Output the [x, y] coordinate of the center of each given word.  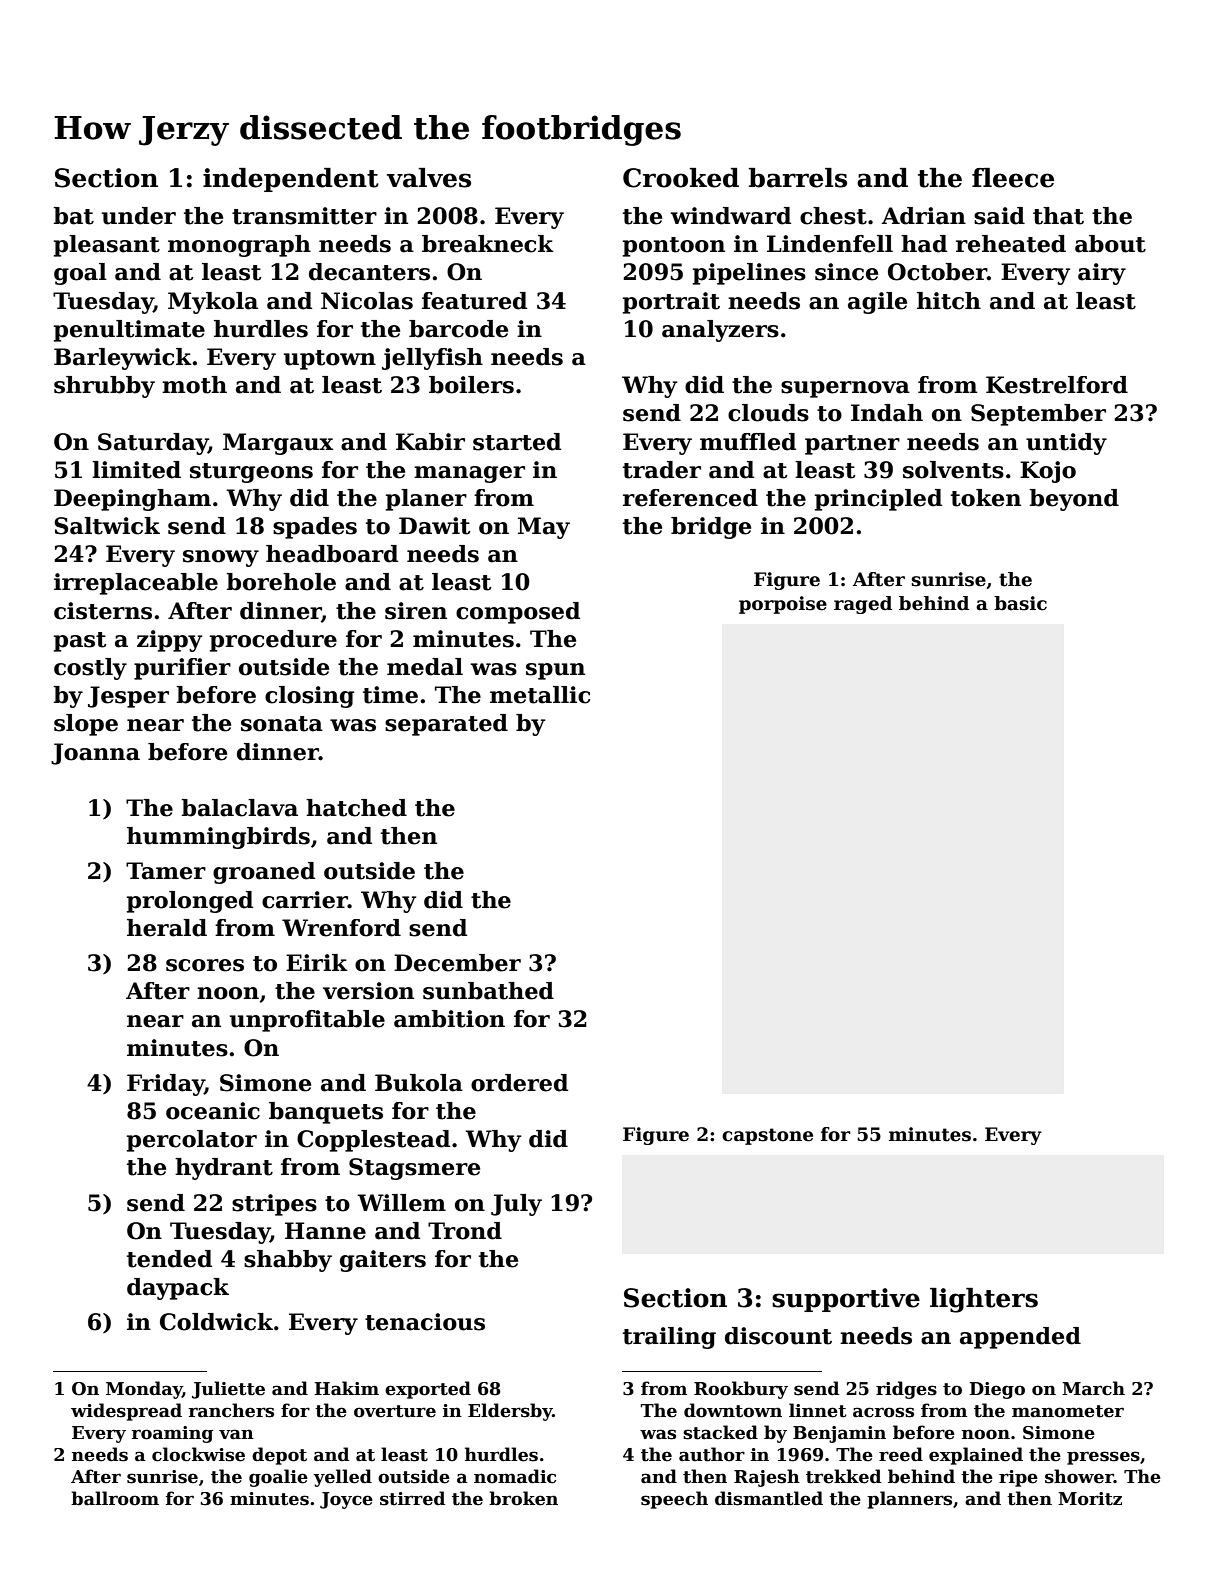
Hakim [346, 1388]
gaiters [383, 1261]
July [516, 1205]
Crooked [681, 178]
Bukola [419, 1083]
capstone [767, 1136]
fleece [1013, 178]
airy [1102, 274]
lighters [984, 1300]
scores [205, 965]
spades [315, 528]
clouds [768, 413]
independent [291, 180]
